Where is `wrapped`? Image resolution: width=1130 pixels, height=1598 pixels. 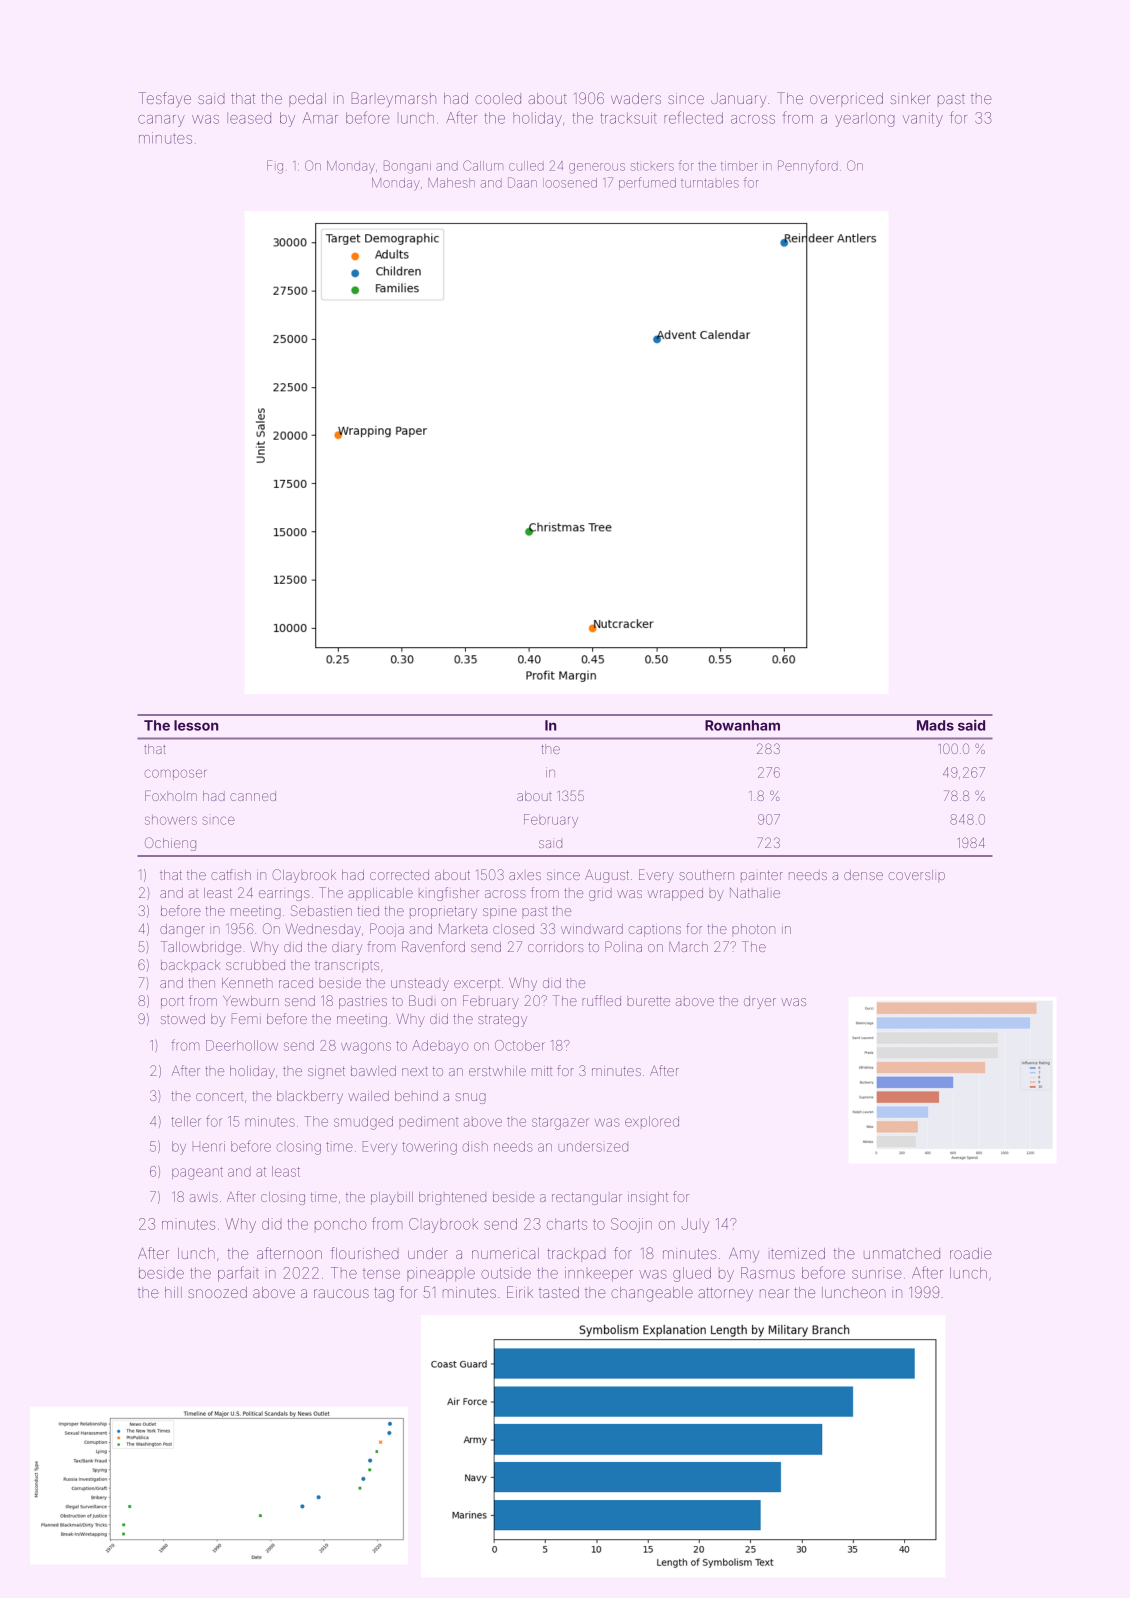
wrapped is located at coordinates (675, 894).
